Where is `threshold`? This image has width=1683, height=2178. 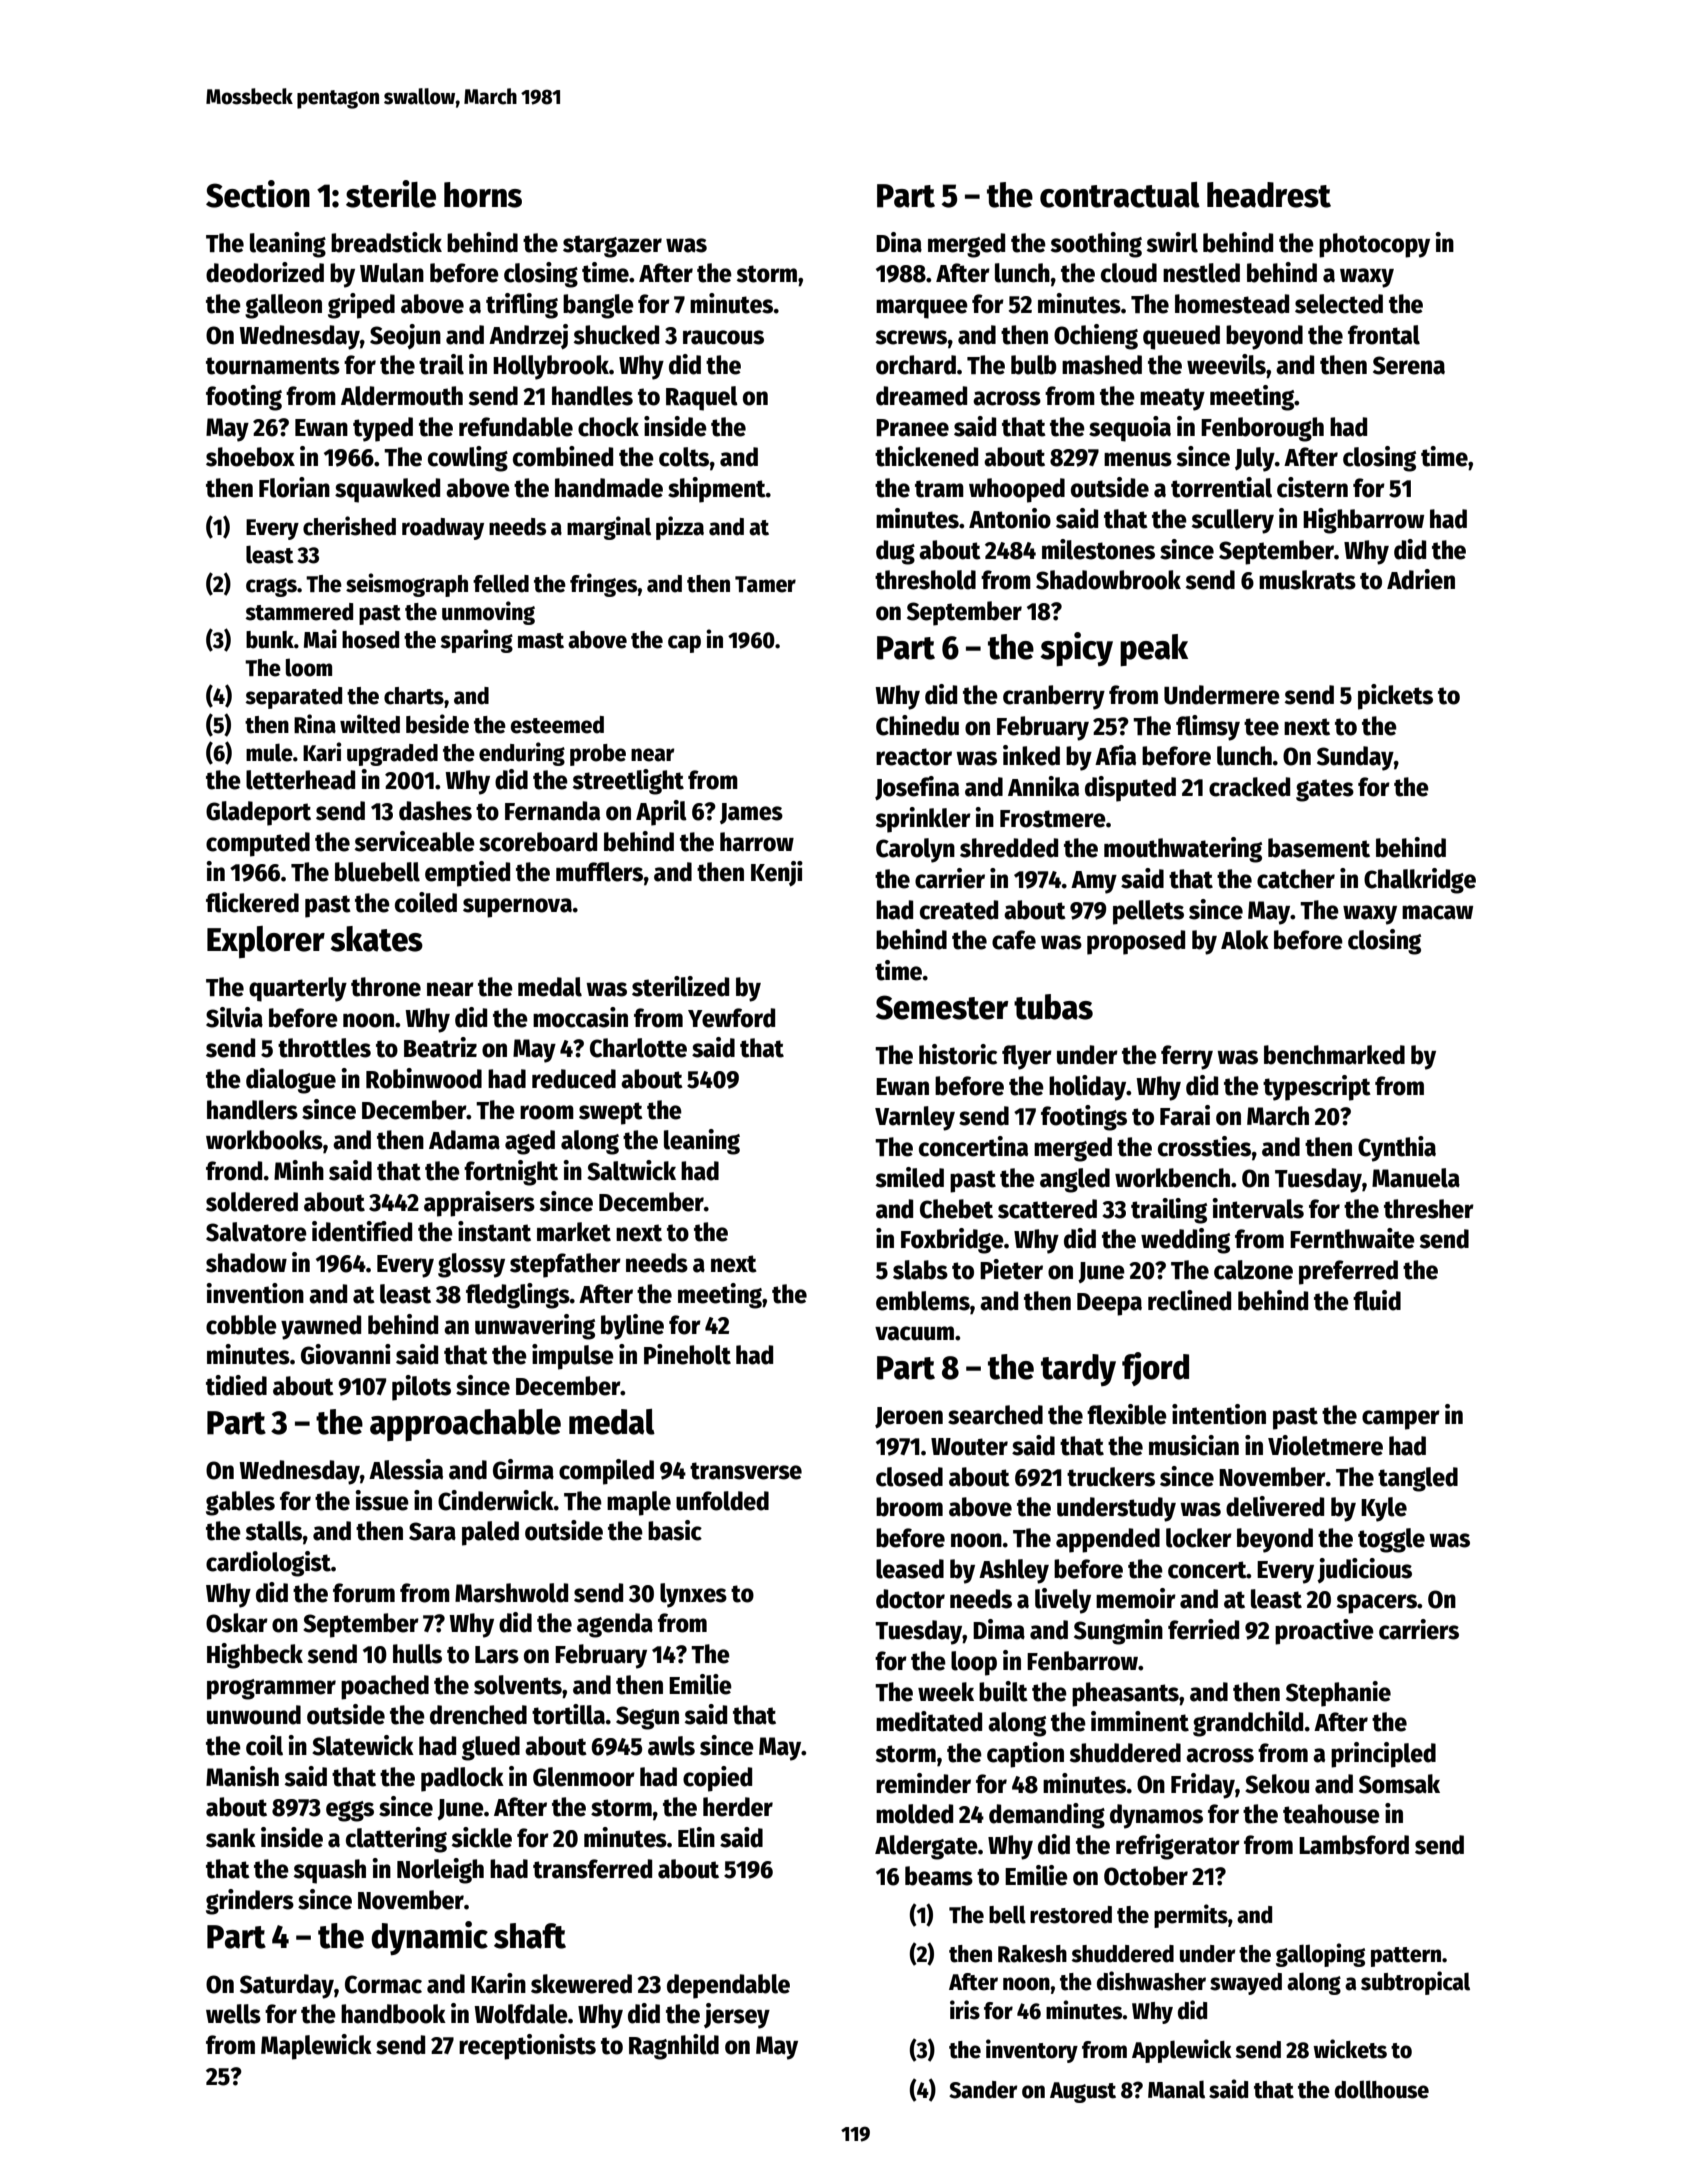 threshold is located at coordinates (925, 580).
